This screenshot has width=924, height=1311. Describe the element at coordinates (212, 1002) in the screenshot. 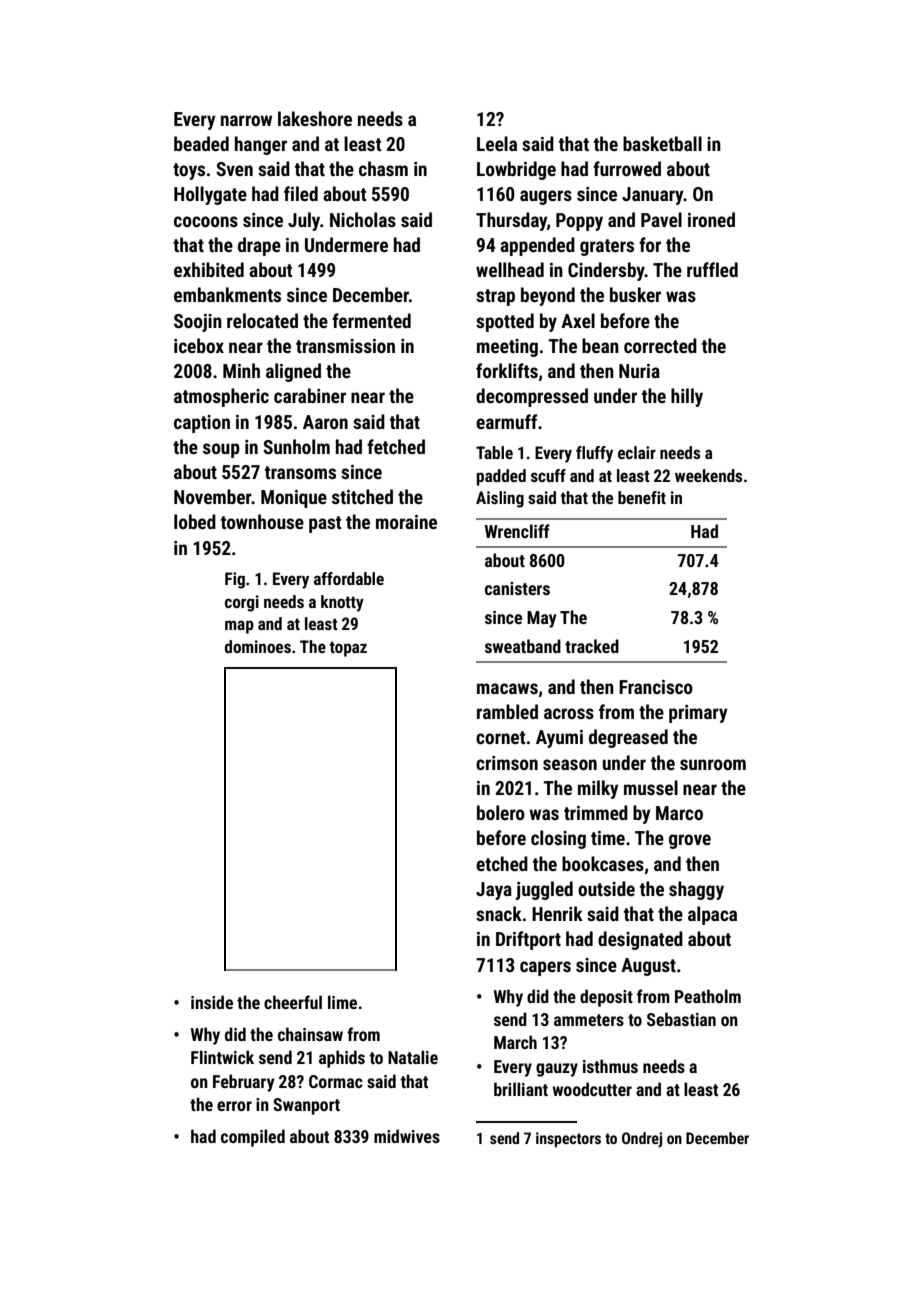

I see `inside` at that location.
